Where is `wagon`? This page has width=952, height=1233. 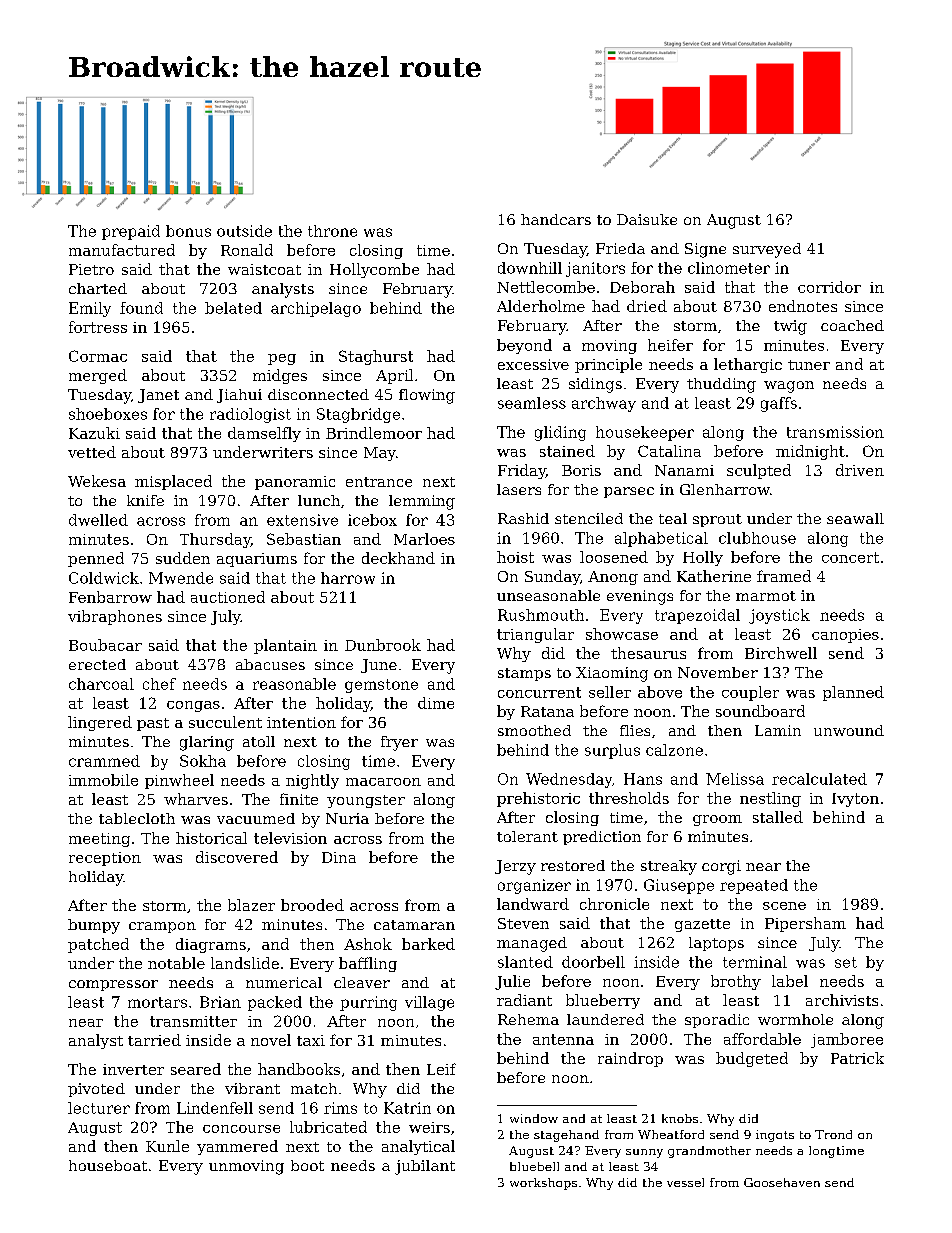 wagon is located at coordinates (789, 387).
